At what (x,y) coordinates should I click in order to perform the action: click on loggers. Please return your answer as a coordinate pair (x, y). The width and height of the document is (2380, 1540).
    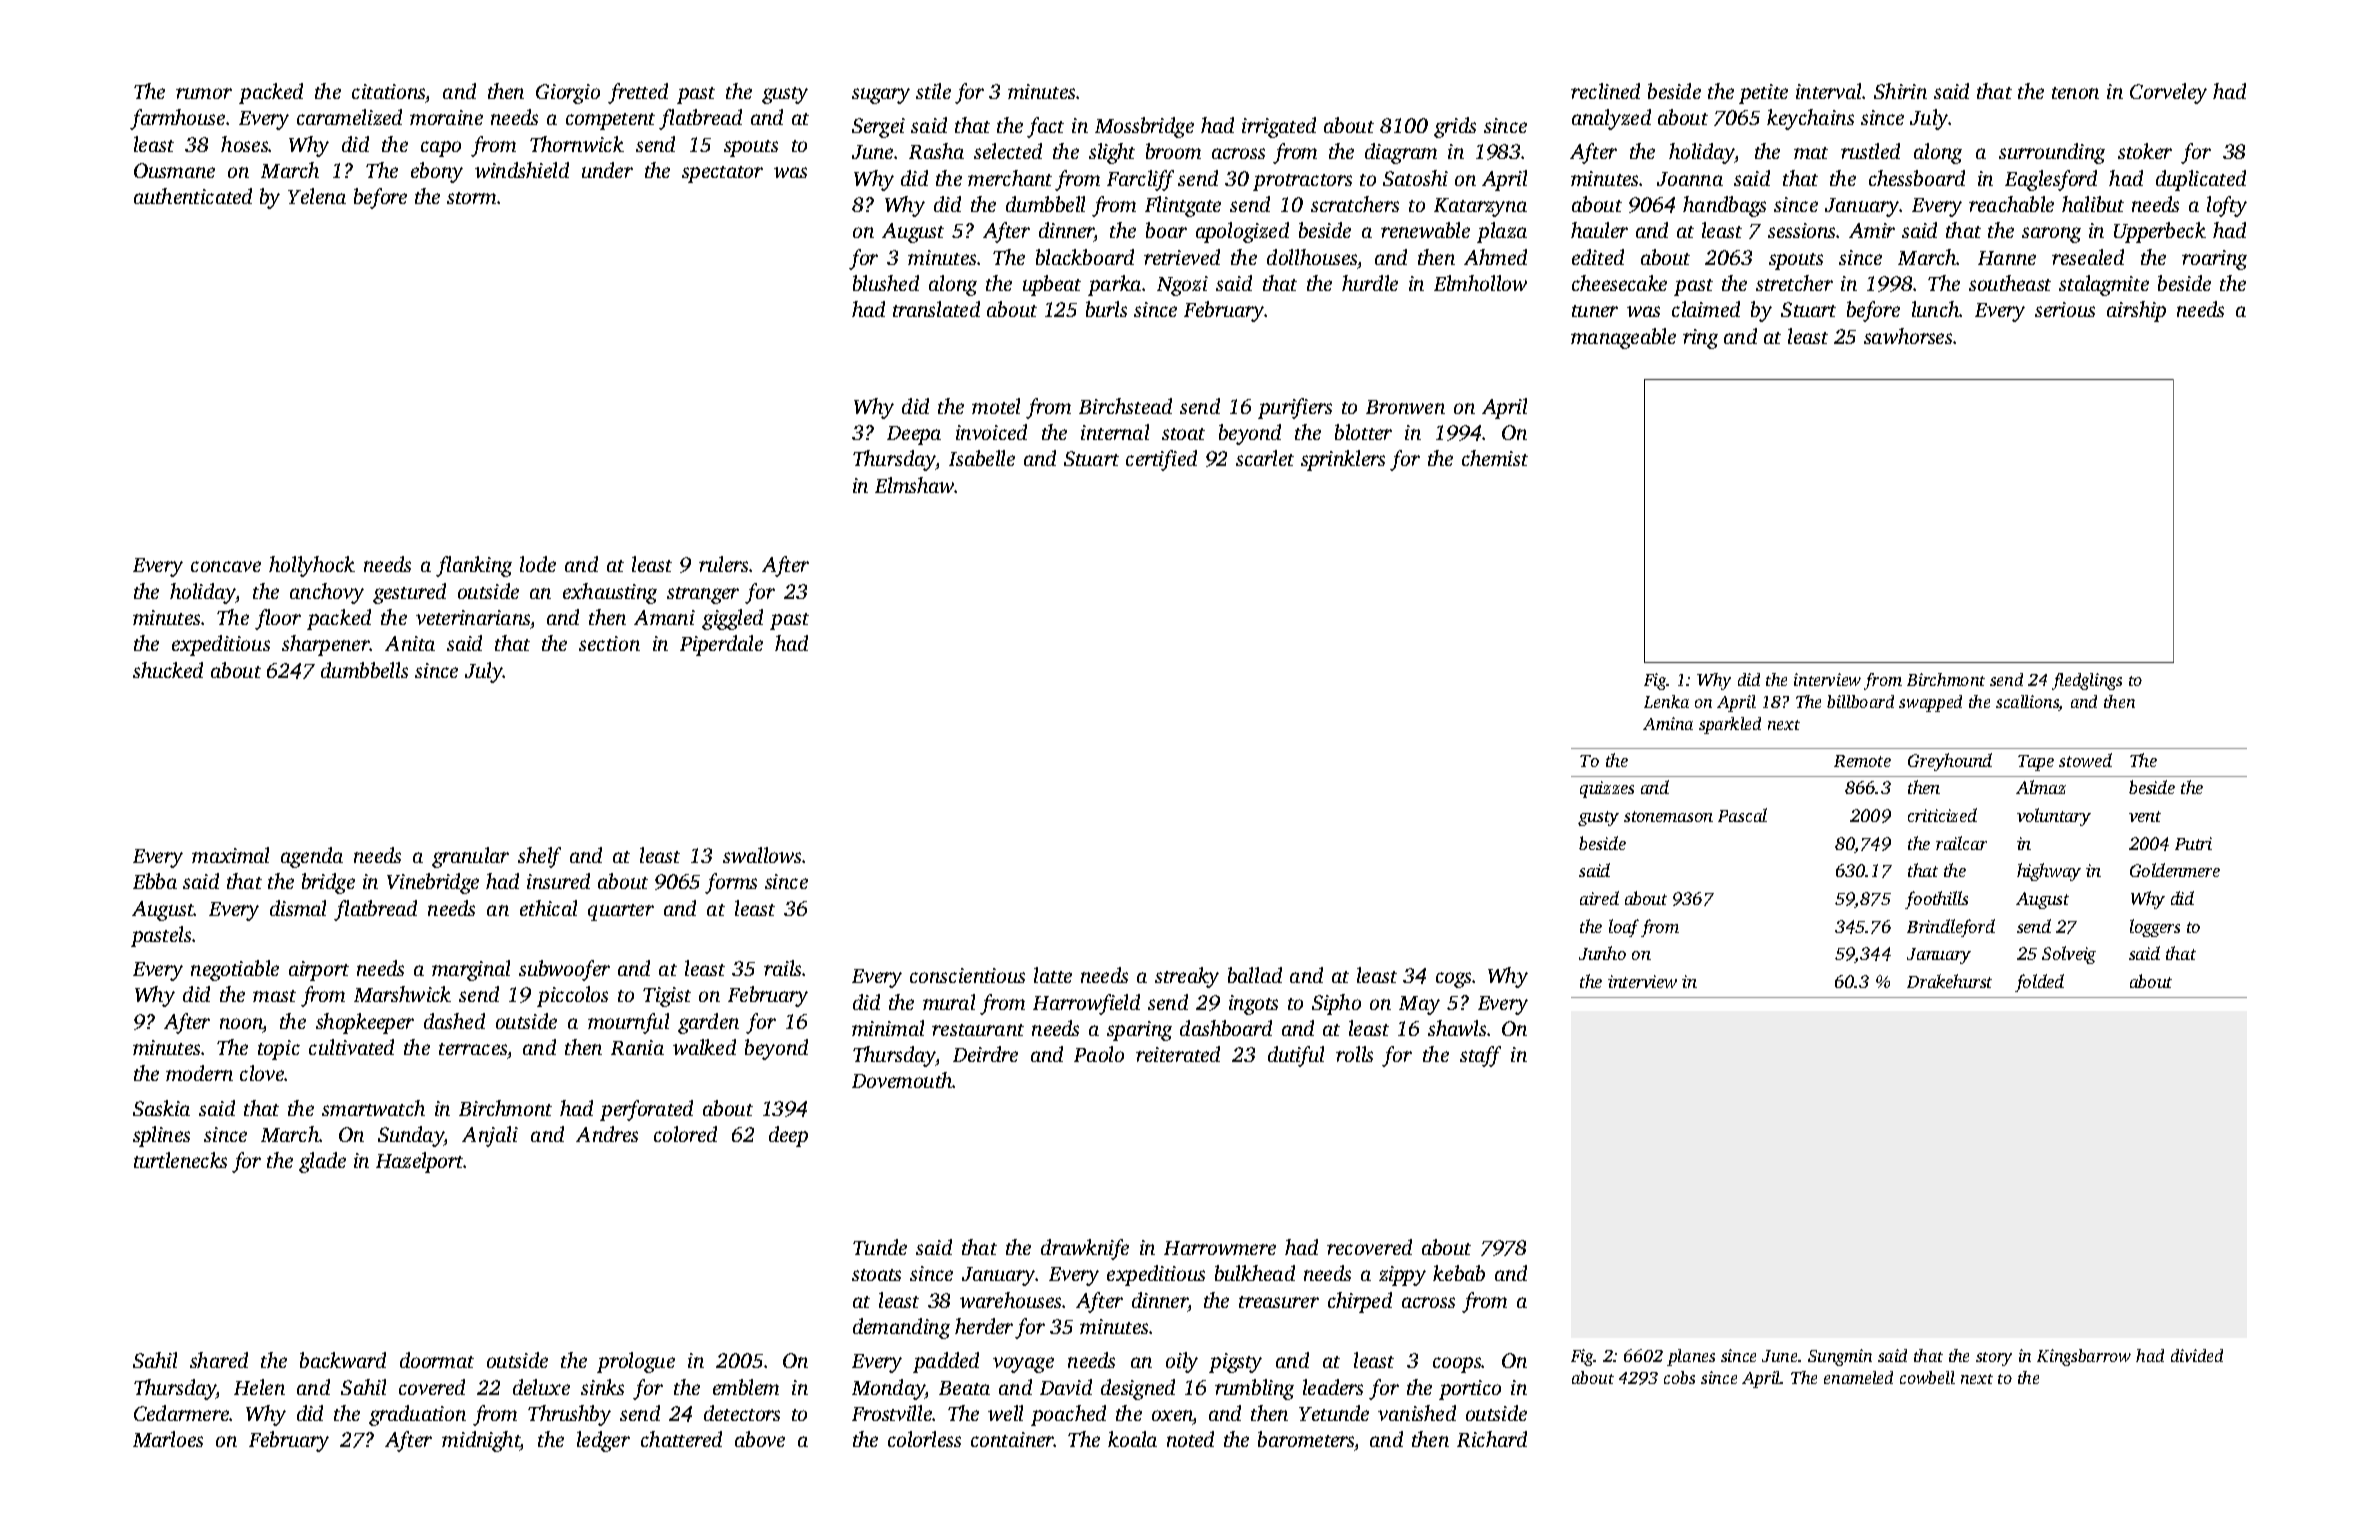
    Looking at the image, I should click on (2155, 928).
